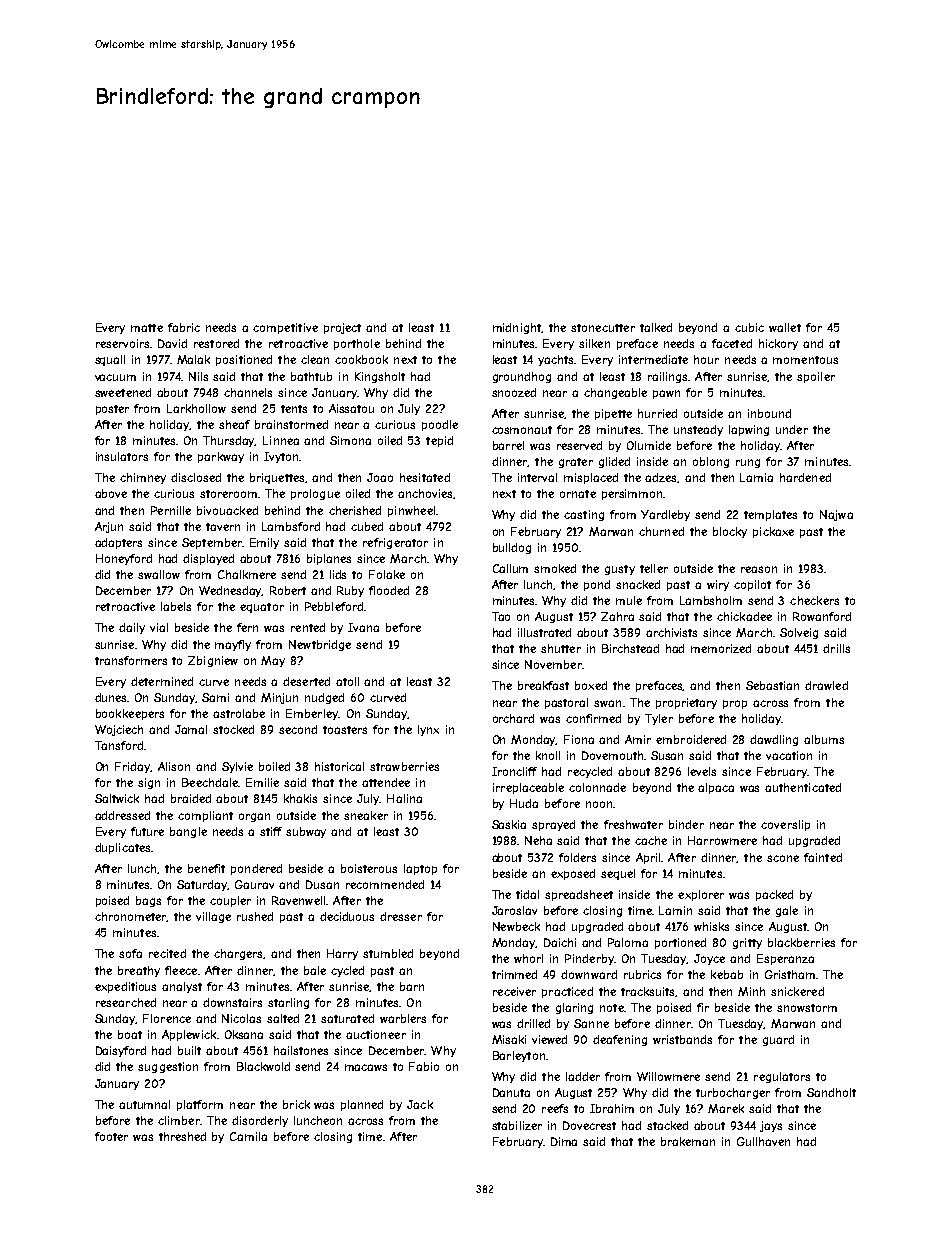 This page has height=1233, width=952. Describe the element at coordinates (597, 787) in the page. I see `colonnade` at that location.
